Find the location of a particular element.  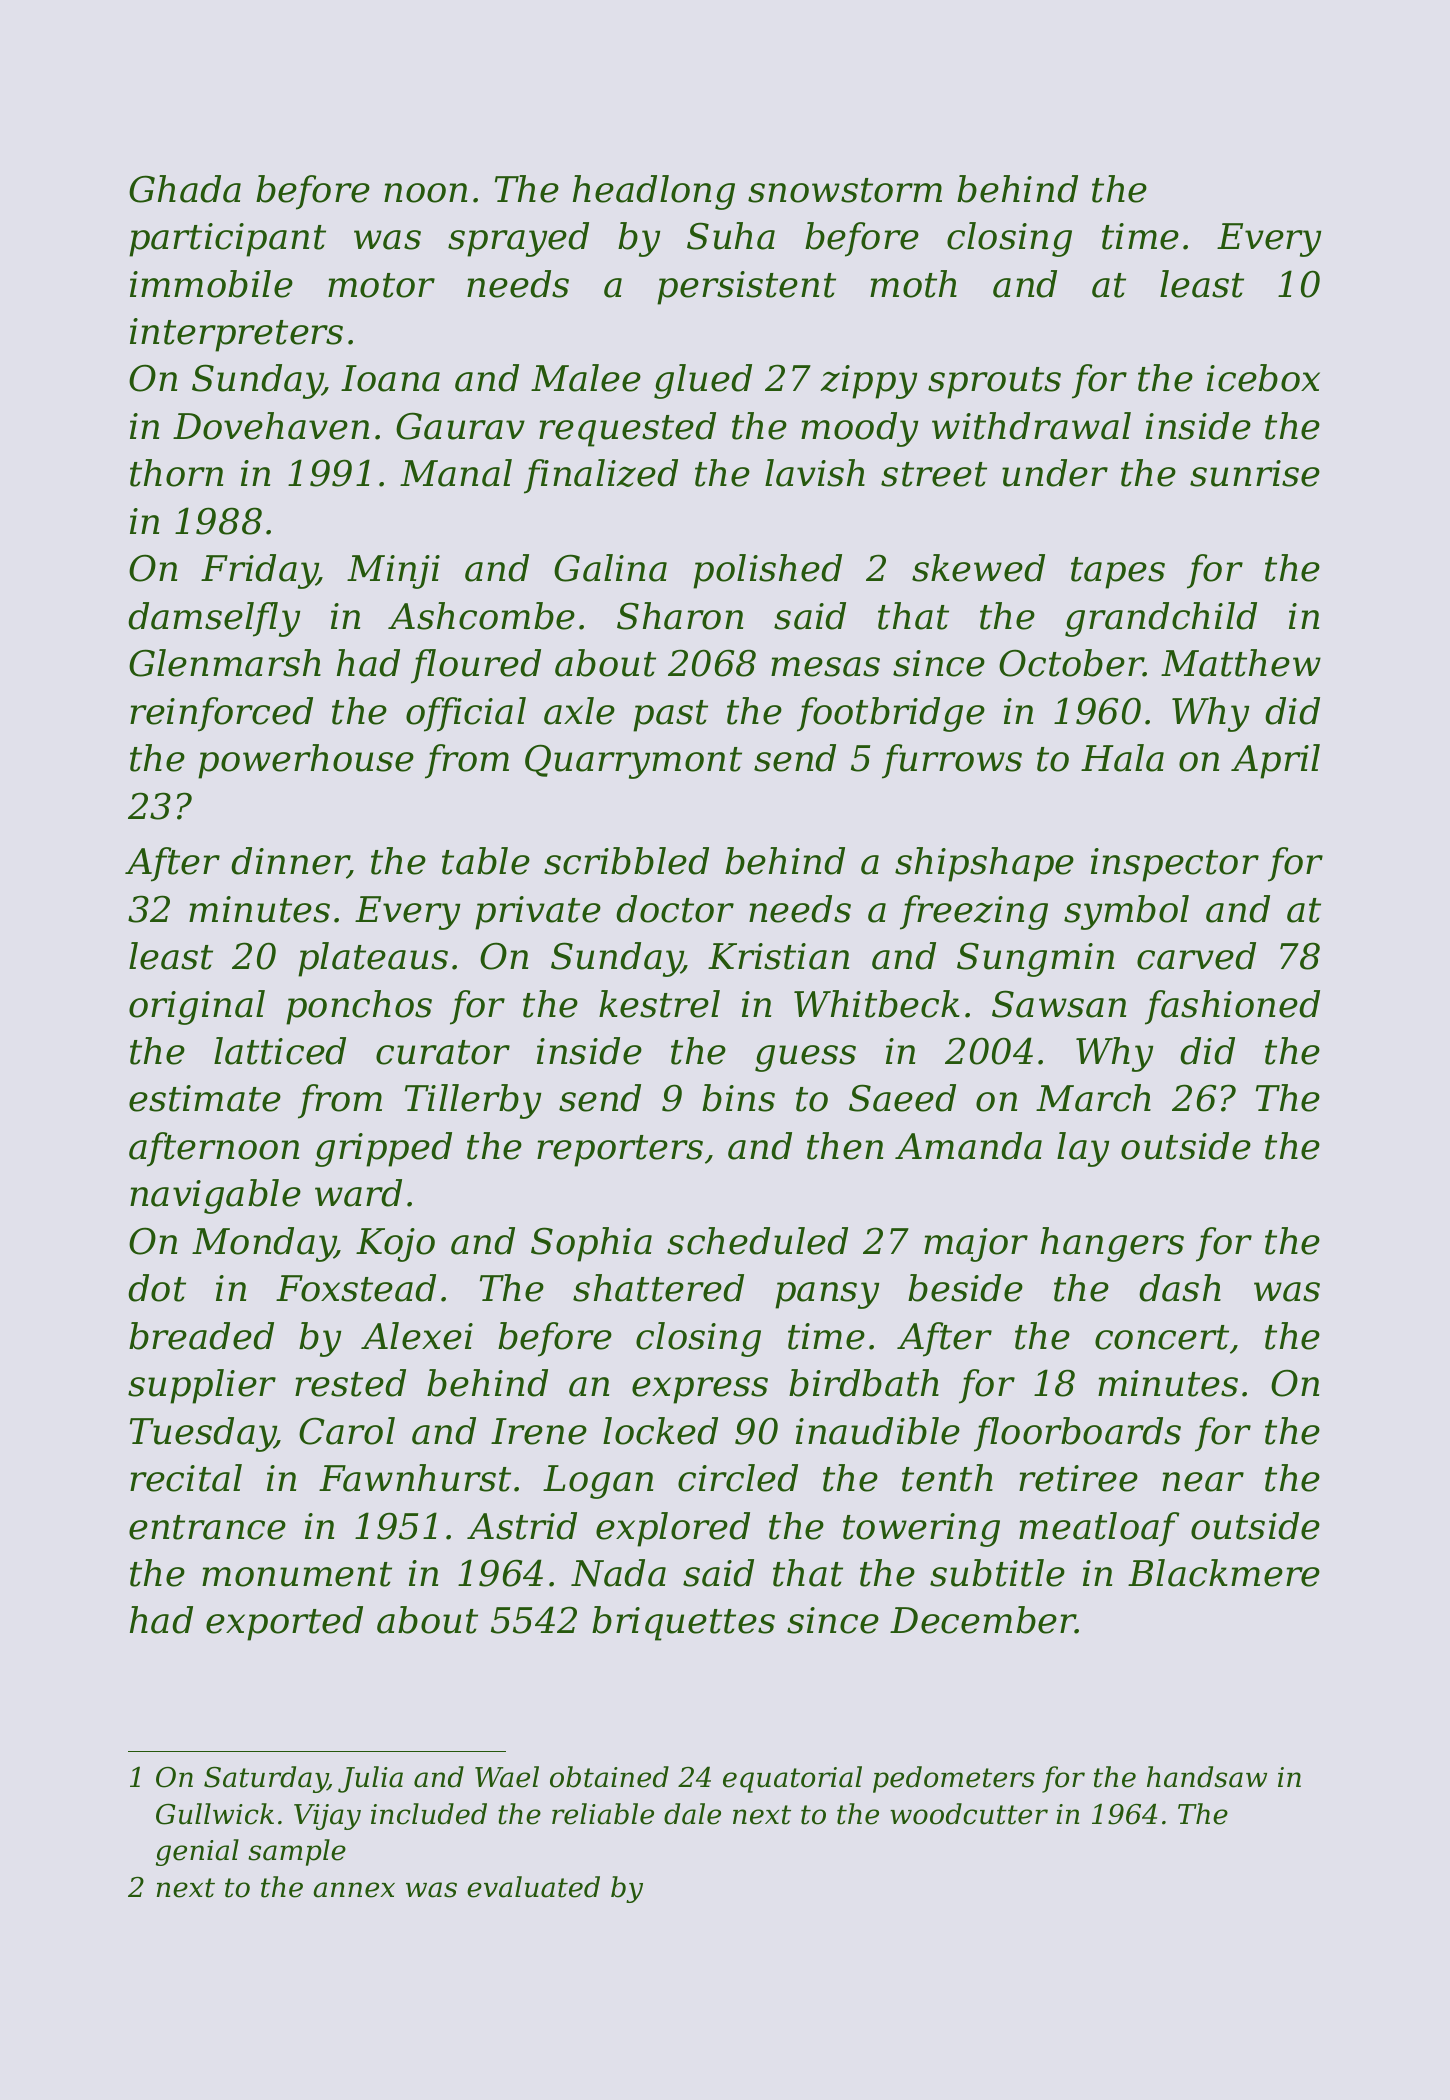

Quarrymont is located at coordinates (633, 761).
